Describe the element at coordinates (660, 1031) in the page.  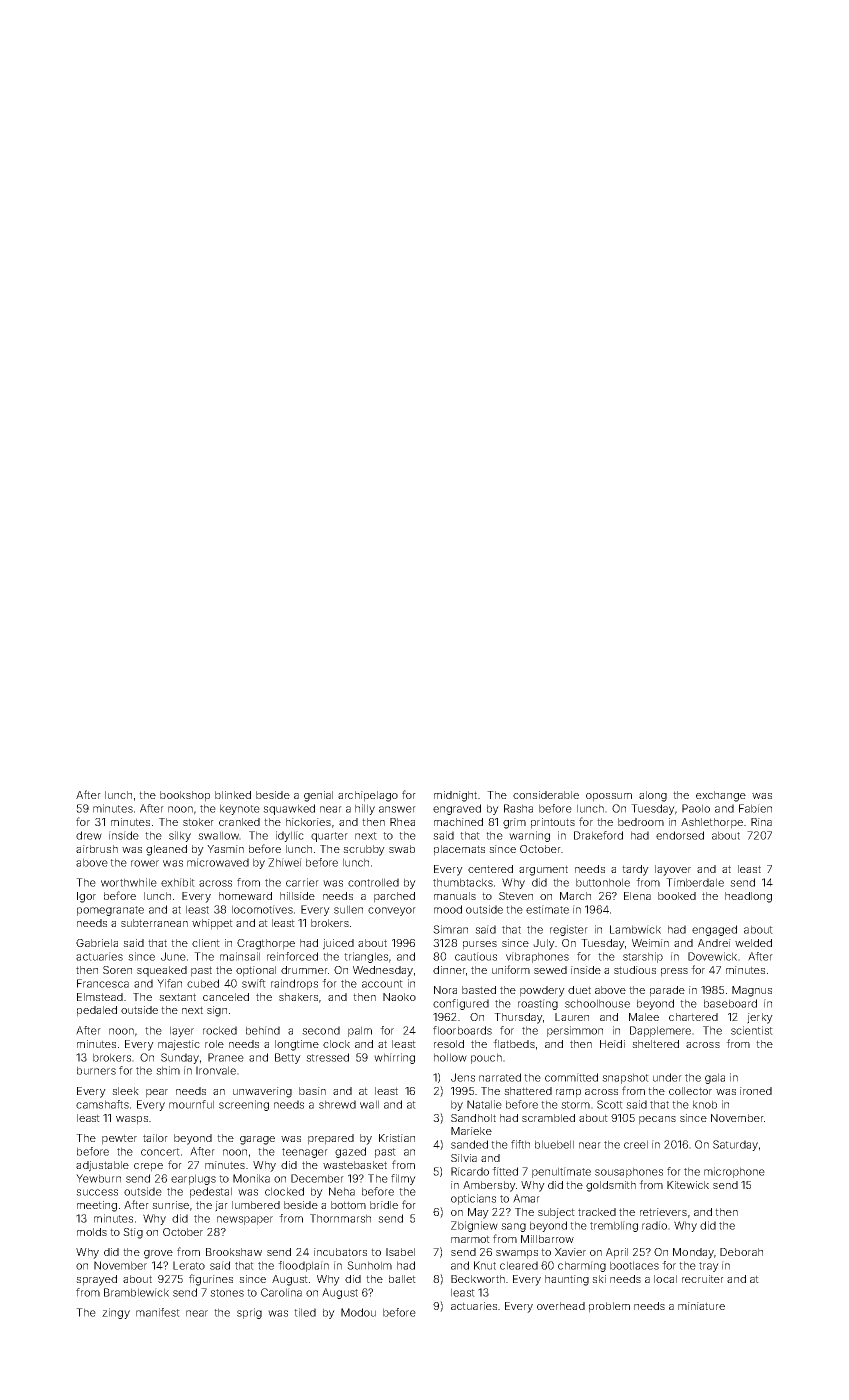
I see `Dapplemere` at that location.
